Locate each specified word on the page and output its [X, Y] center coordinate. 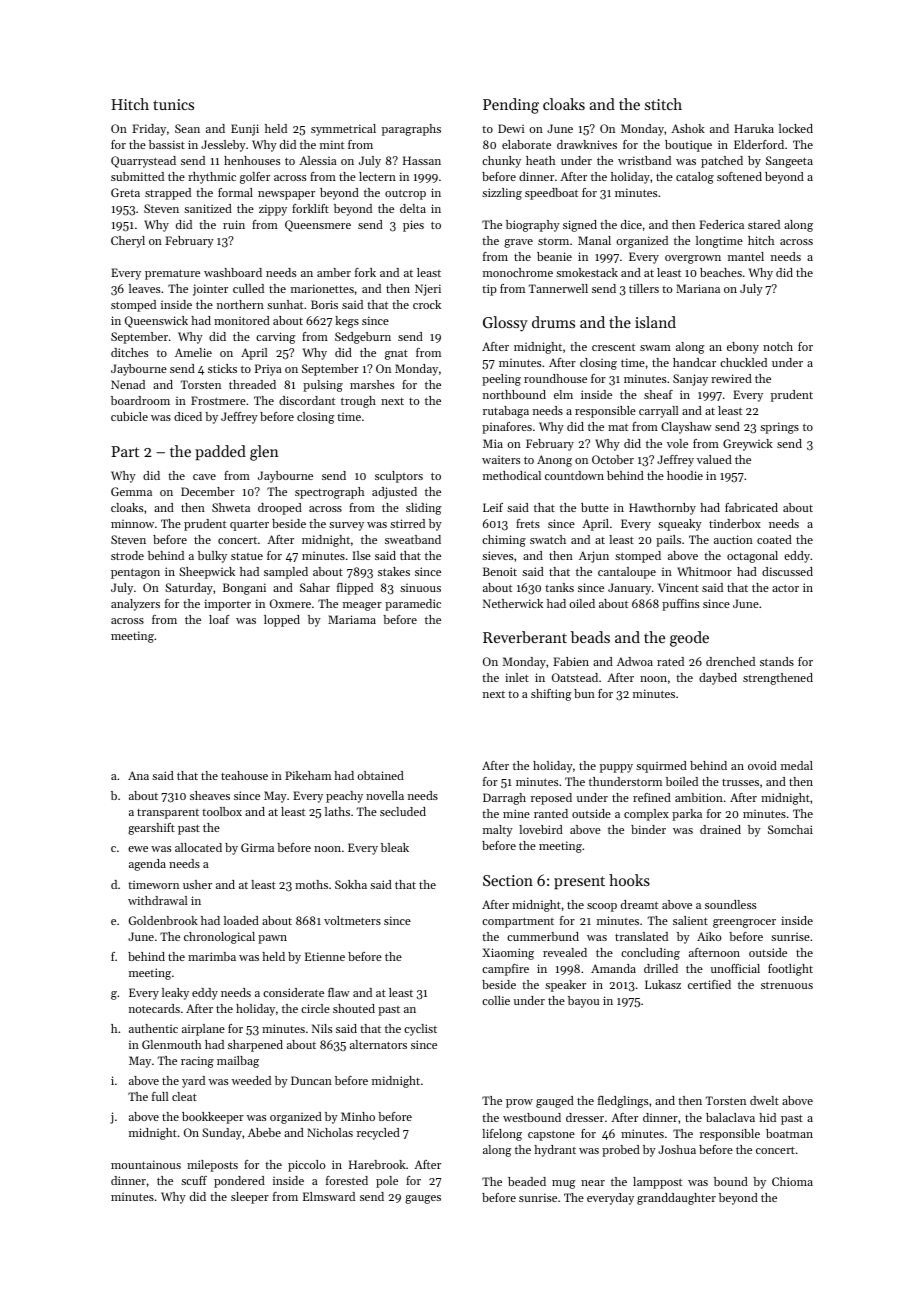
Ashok [688, 128]
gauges [423, 1199]
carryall [659, 412]
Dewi [511, 128]
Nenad [128, 384]
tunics [173, 104]
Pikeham [308, 775]
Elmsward [329, 1196]
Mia [493, 443]
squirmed [661, 767]
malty [498, 831]
